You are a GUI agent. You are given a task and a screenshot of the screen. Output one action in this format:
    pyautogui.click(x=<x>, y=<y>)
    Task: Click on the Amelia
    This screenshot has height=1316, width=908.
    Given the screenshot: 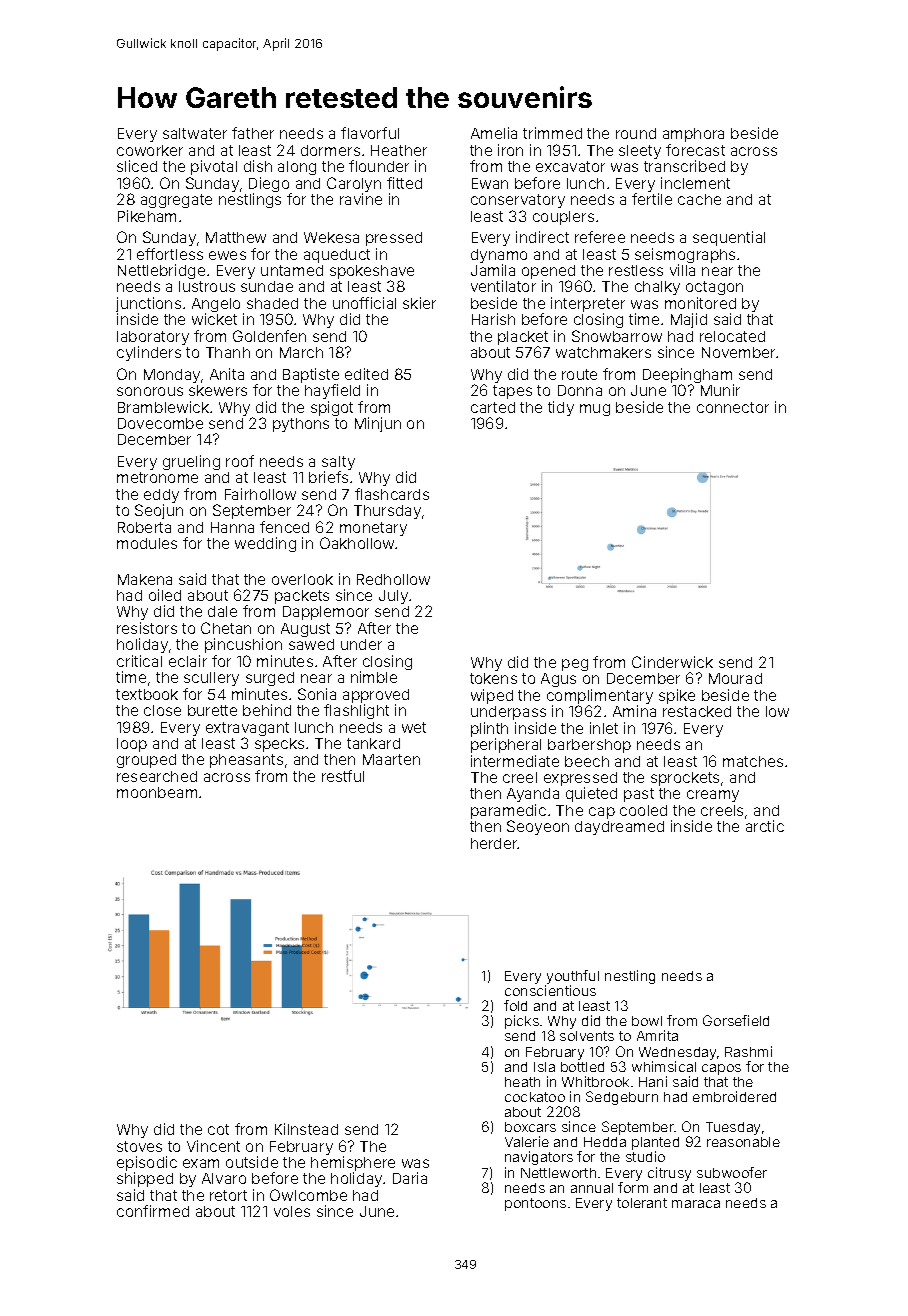 What is the action you would take?
    pyautogui.click(x=494, y=133)
